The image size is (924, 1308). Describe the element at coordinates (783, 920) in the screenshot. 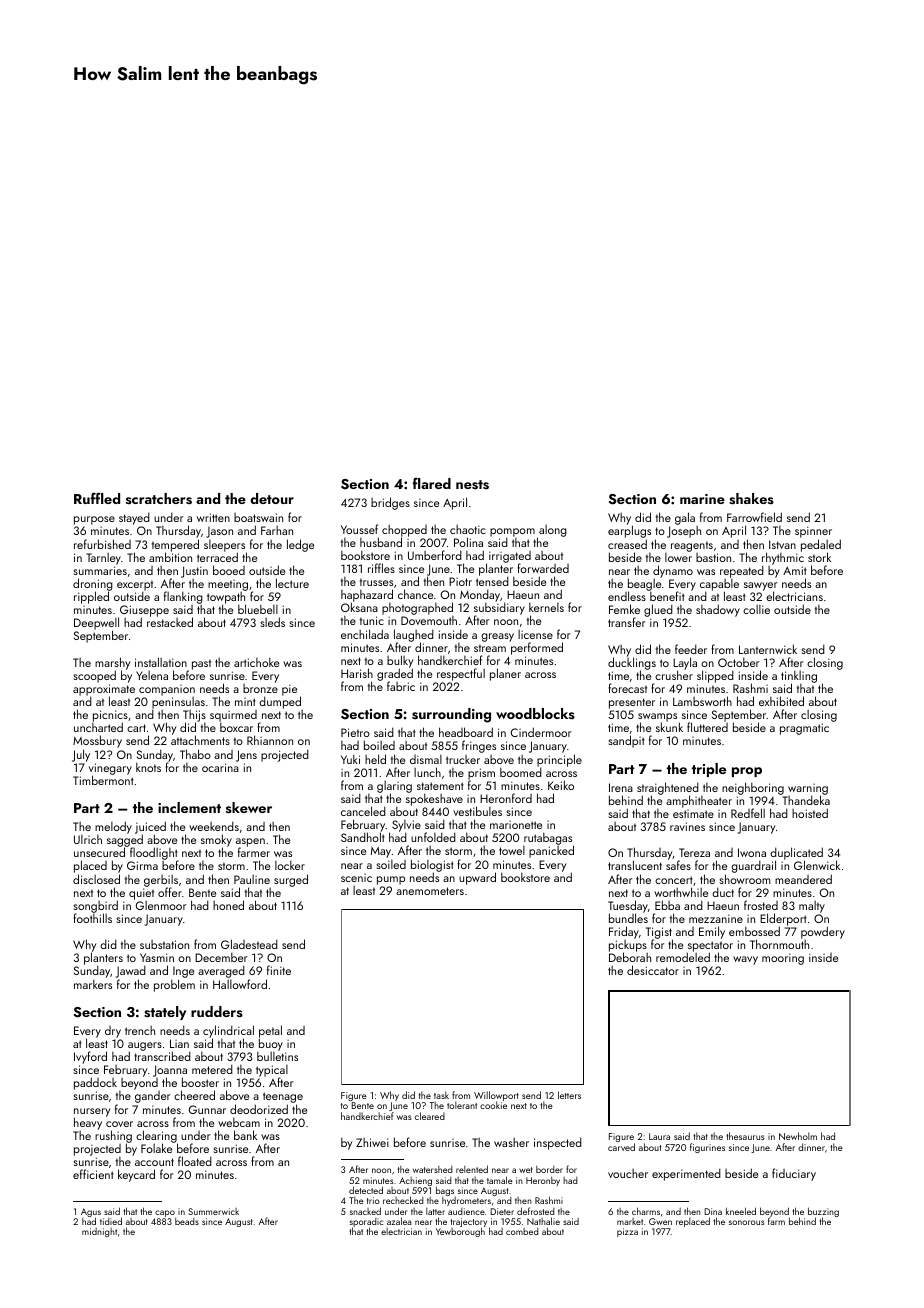

I see `Elderport` at that location.
